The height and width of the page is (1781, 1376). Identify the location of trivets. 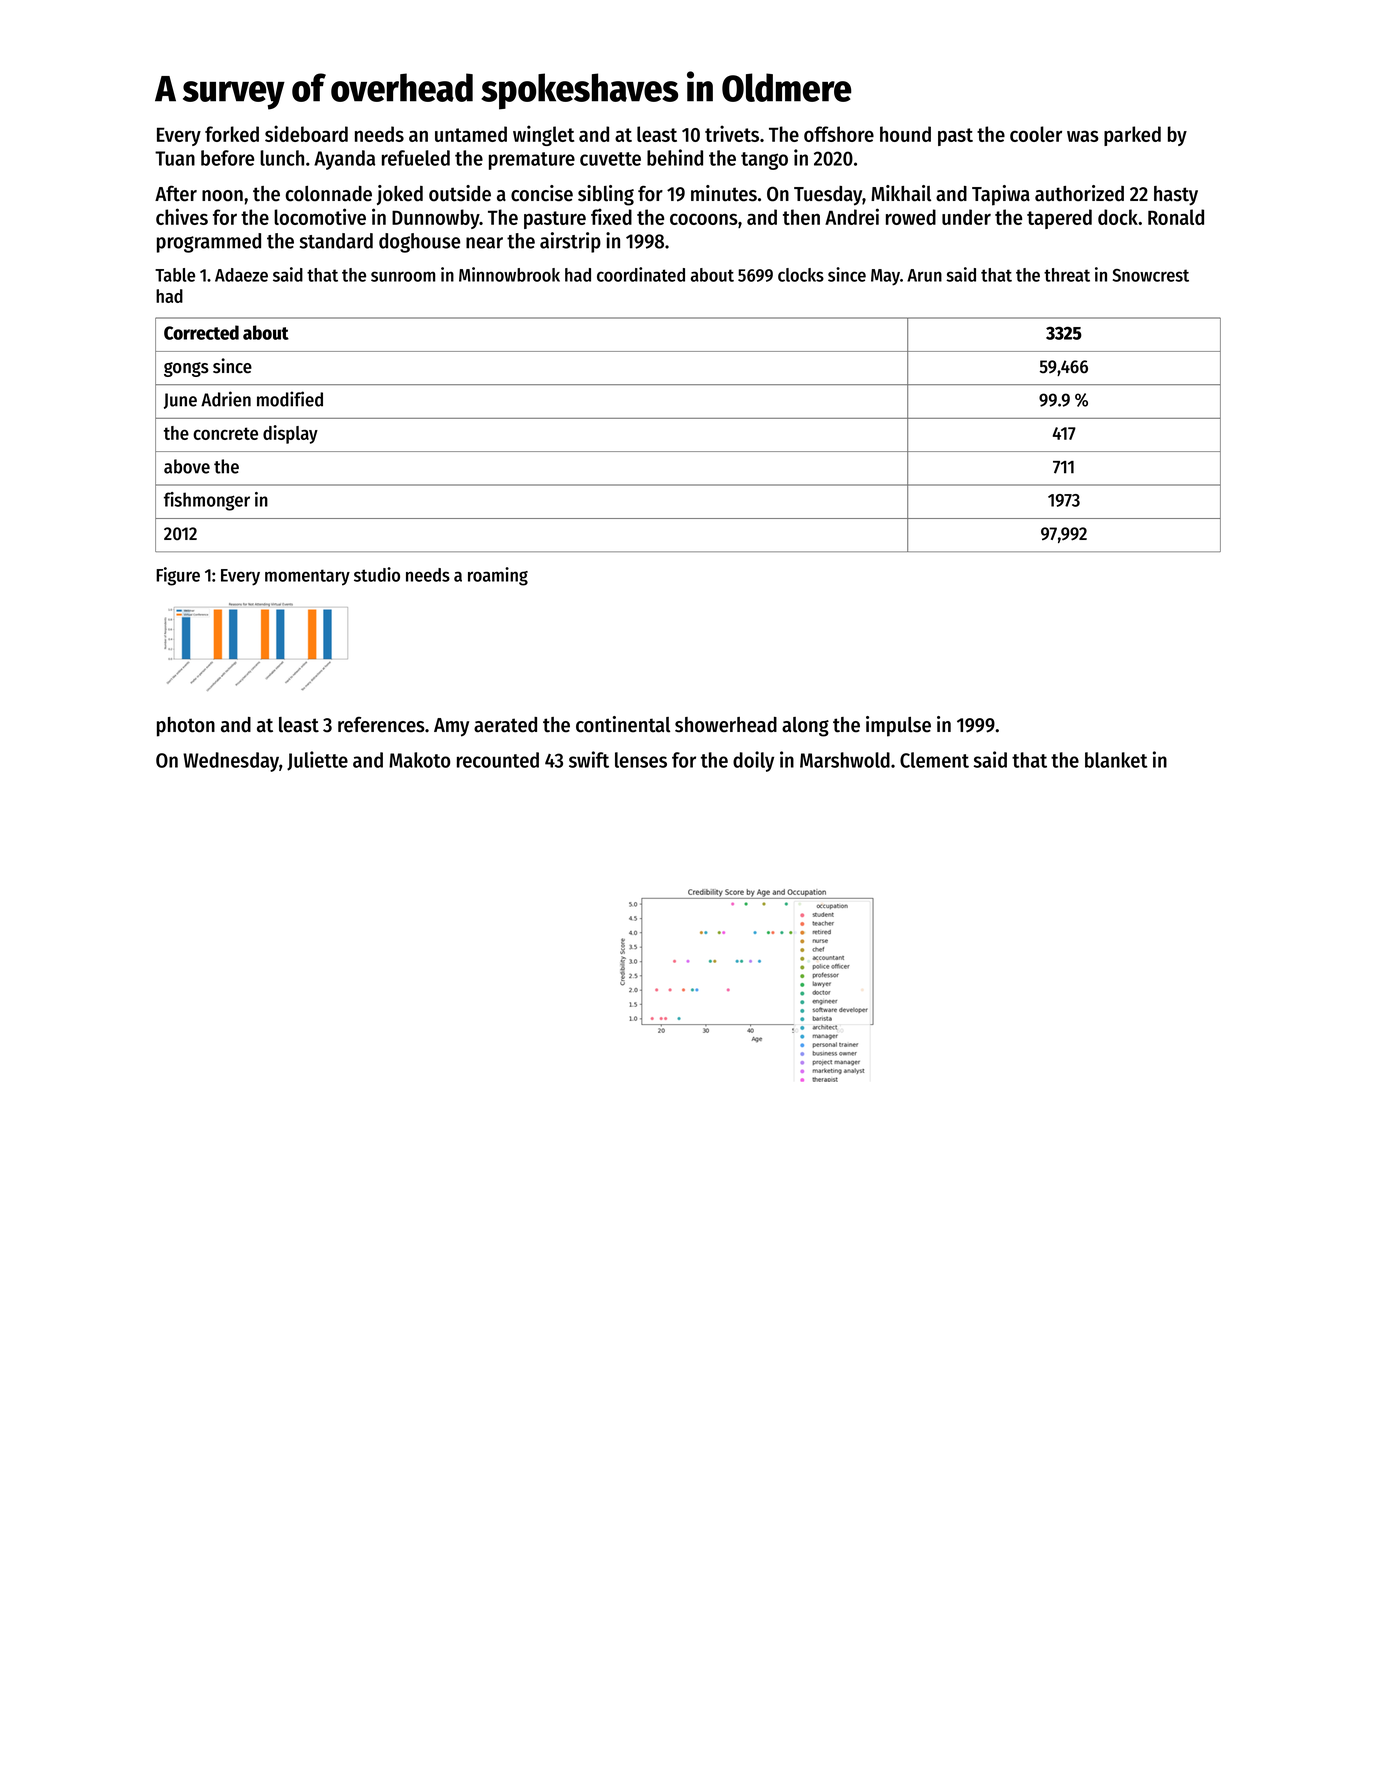
(732, 133).
